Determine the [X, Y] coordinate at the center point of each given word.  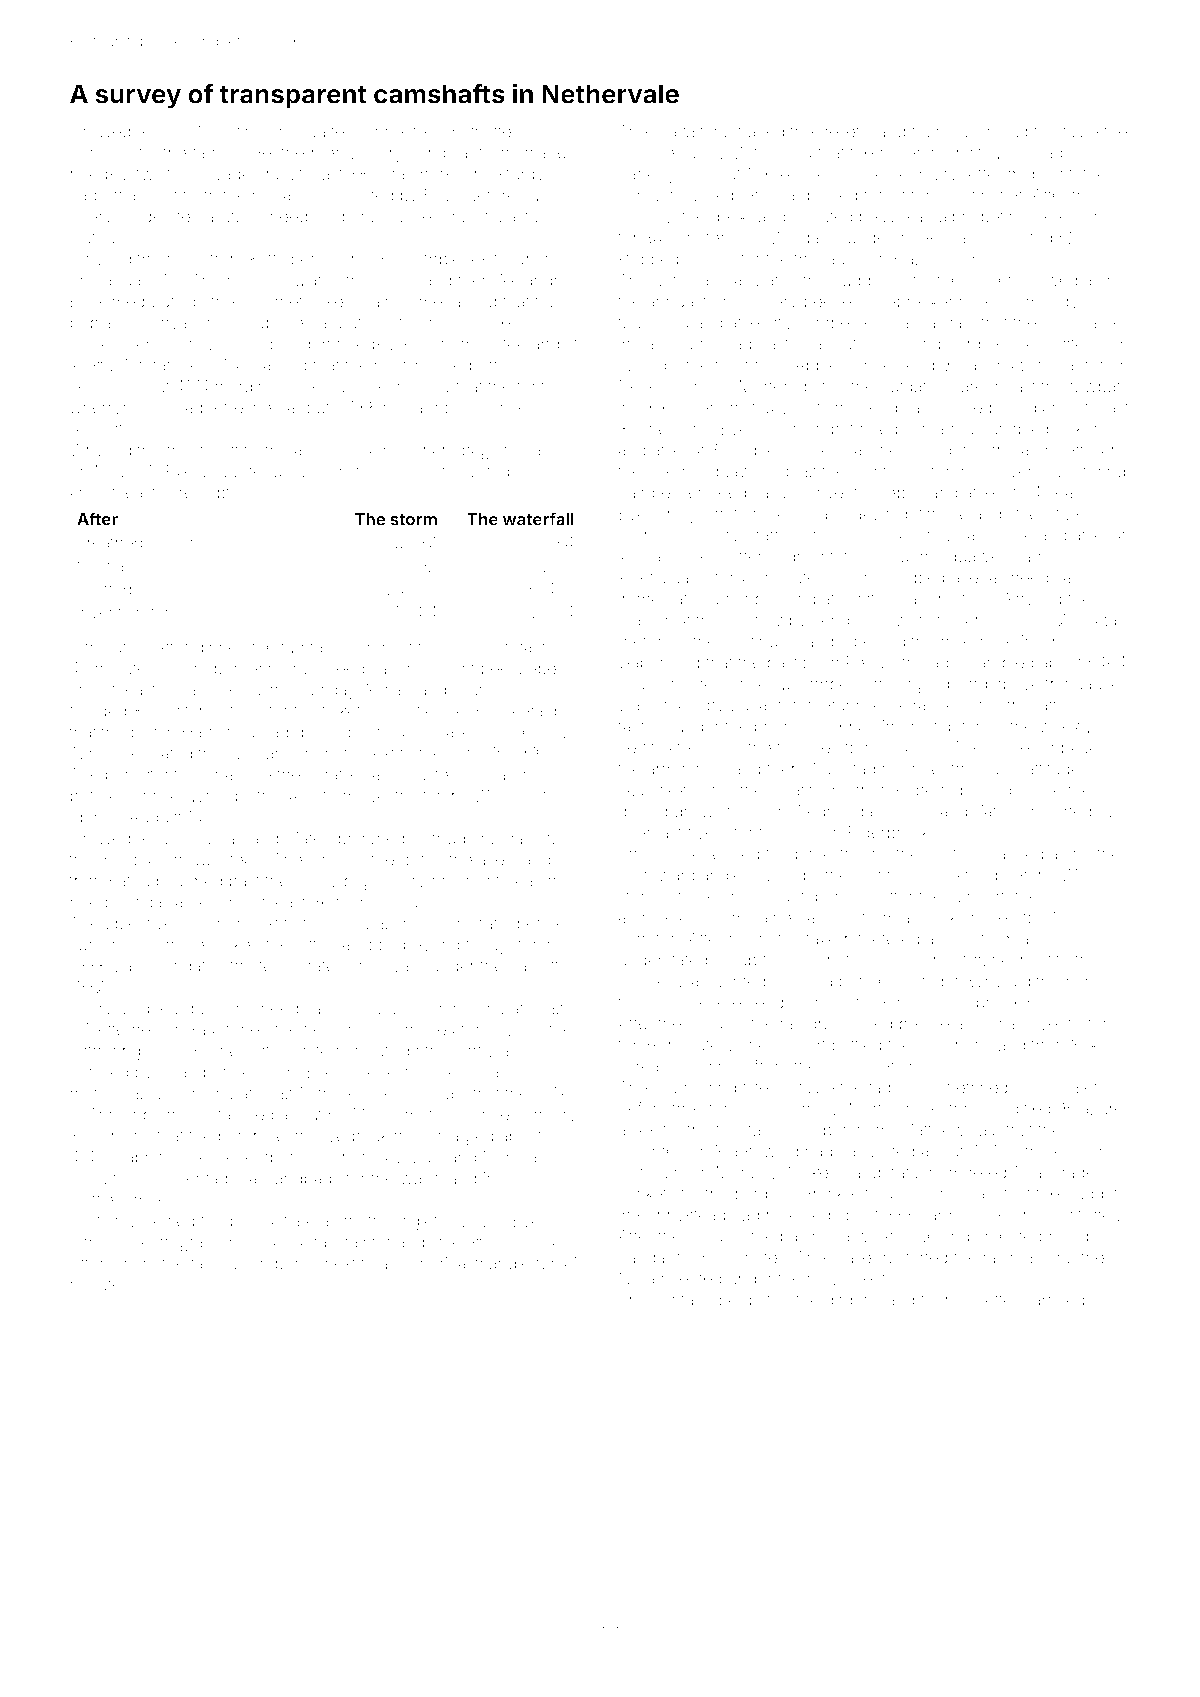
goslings [101, 154]
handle [822, 641]
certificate [654, 747]
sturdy [521, 175]
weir [1001, 917]
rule [307, 668]
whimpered [275, 1265]
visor [202, 774]
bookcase [1079, 322]
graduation [713, 813]
